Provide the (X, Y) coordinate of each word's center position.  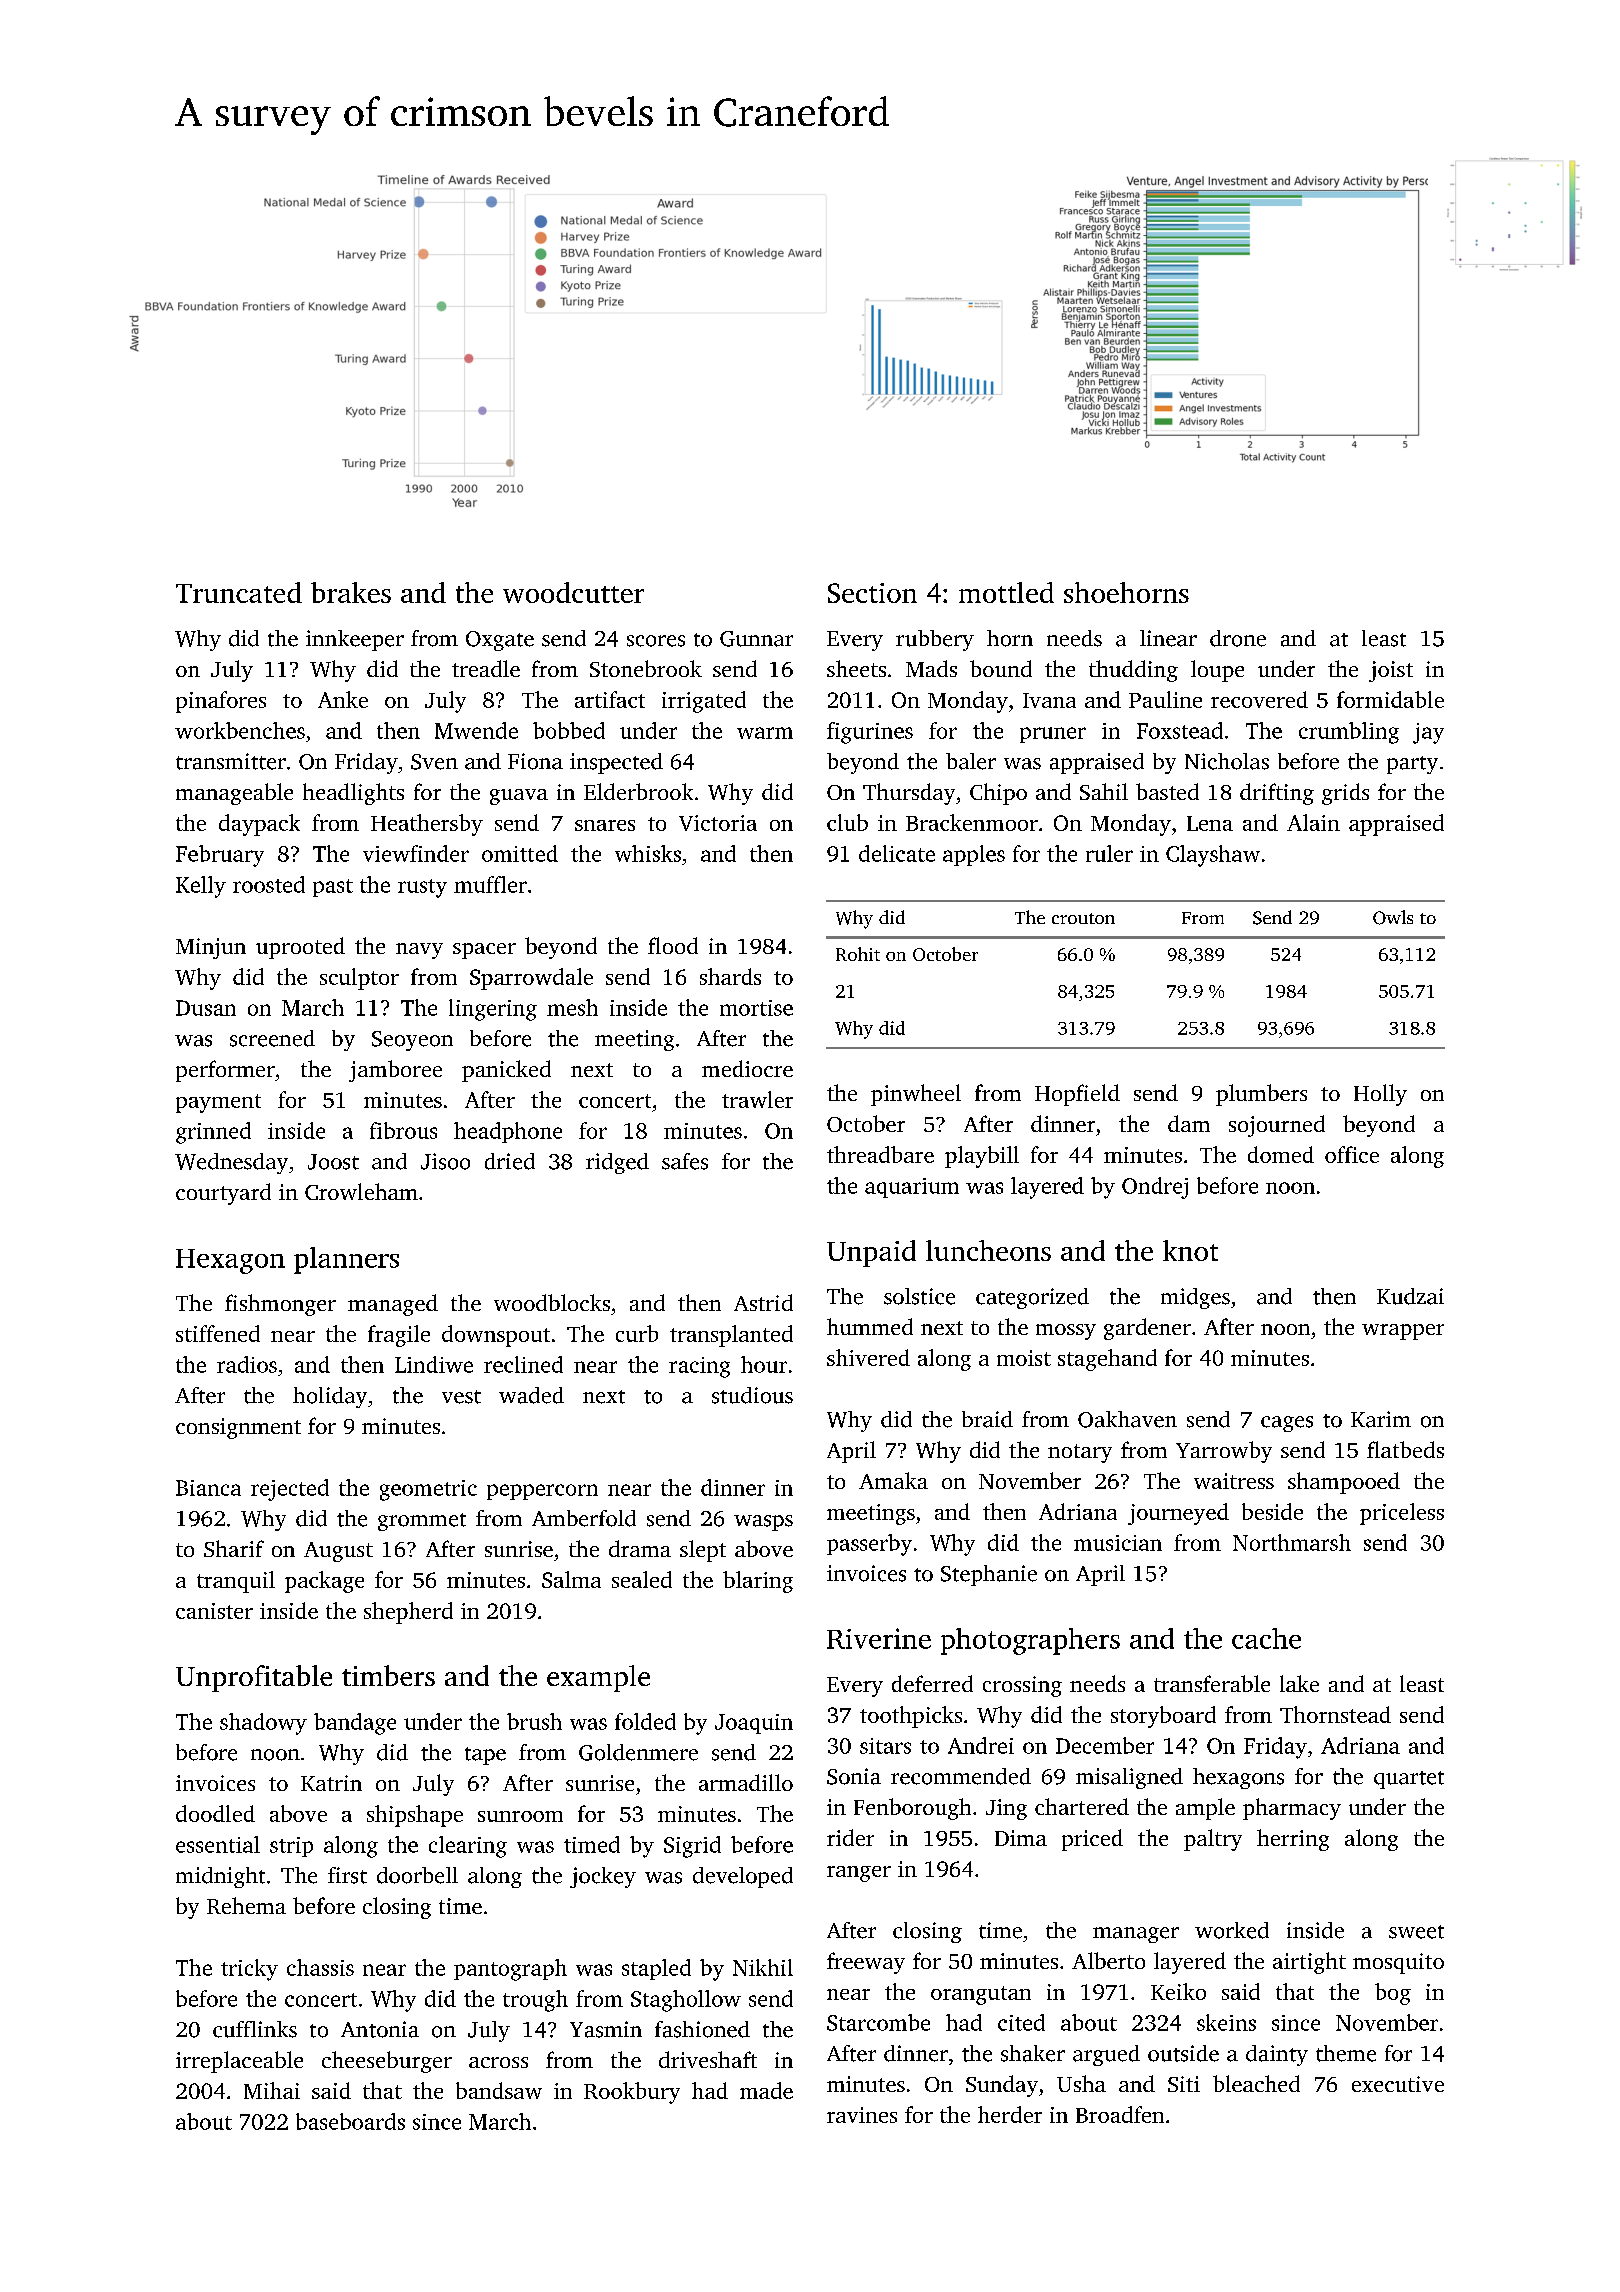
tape (485, 1756)
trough (535, 2001)
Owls (1393, 917)
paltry (1213, 1840)
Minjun (211, 948)
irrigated (704, 702)
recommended (961, 1776)
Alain (1313, 822)
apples (974, 855)
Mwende (476, 730)
